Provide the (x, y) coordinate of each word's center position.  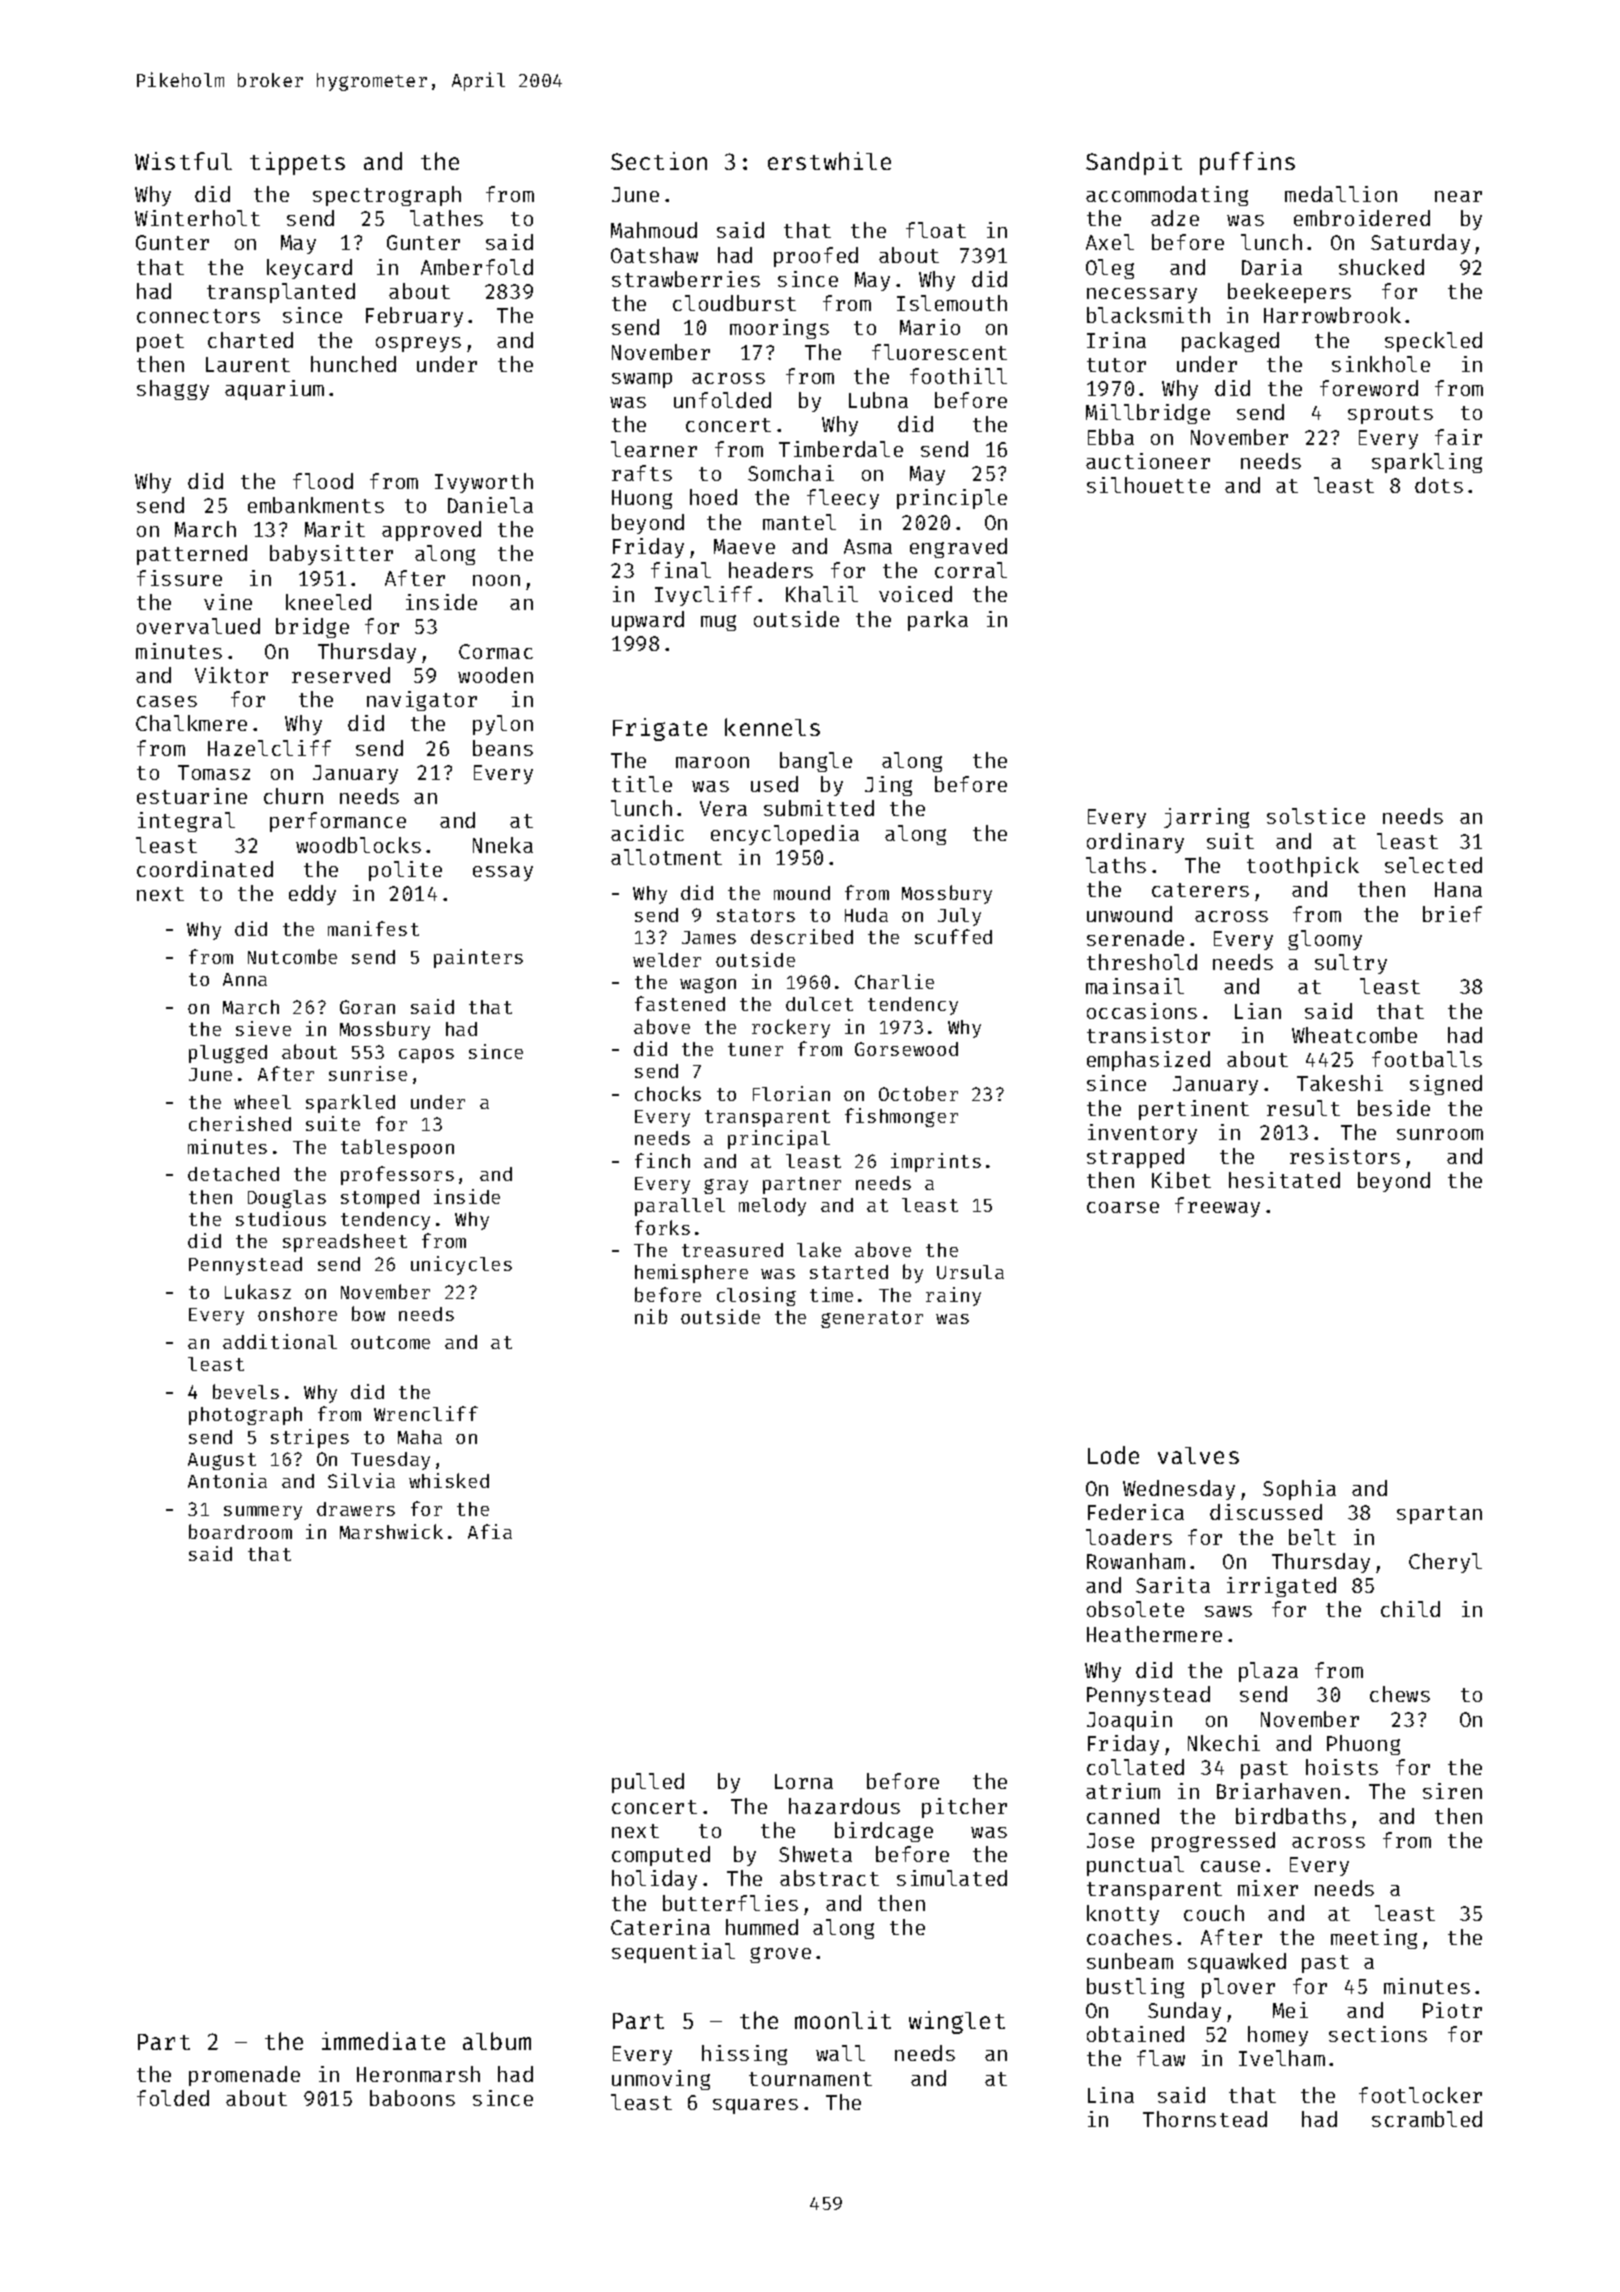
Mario (930, 327)
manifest (373, 928)
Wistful (183, 161)
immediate (383, 2041)
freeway (1217, 1207)
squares (755, 2106)
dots (1439, 485)
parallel (680, 1207)
